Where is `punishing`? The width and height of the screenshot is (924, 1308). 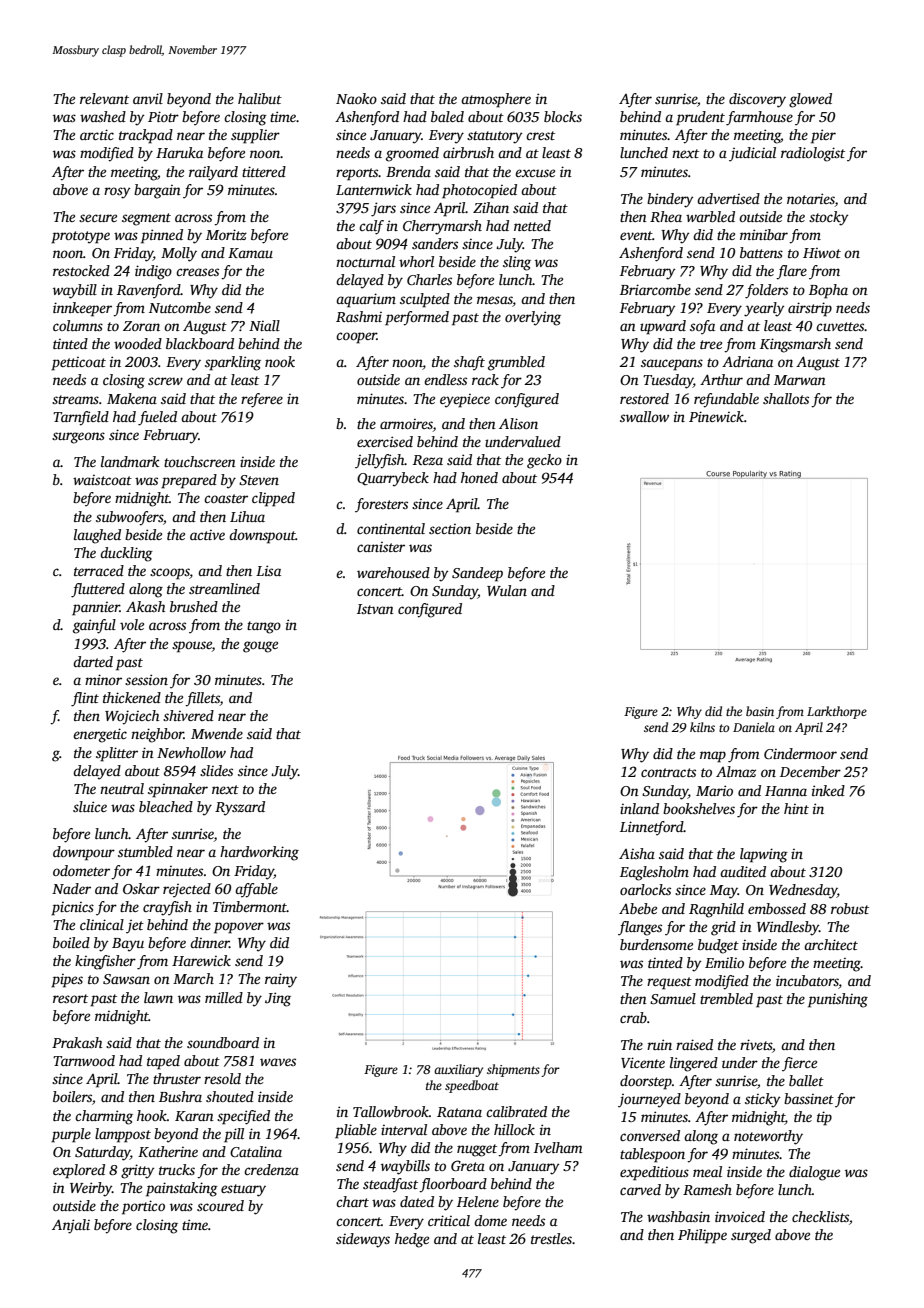 punishing is located at coordinates (838, 1000).
